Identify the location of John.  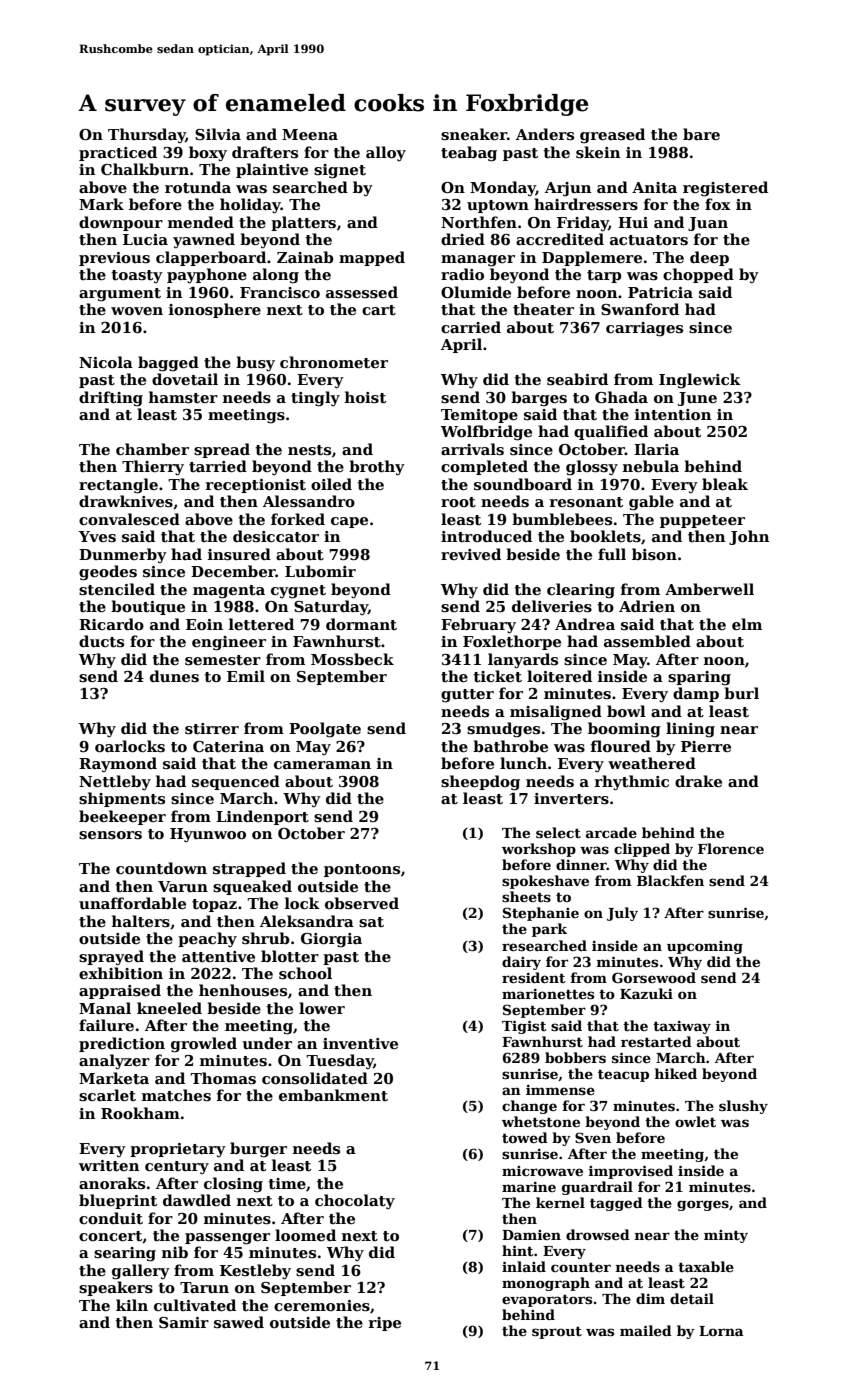
(749, 537).
